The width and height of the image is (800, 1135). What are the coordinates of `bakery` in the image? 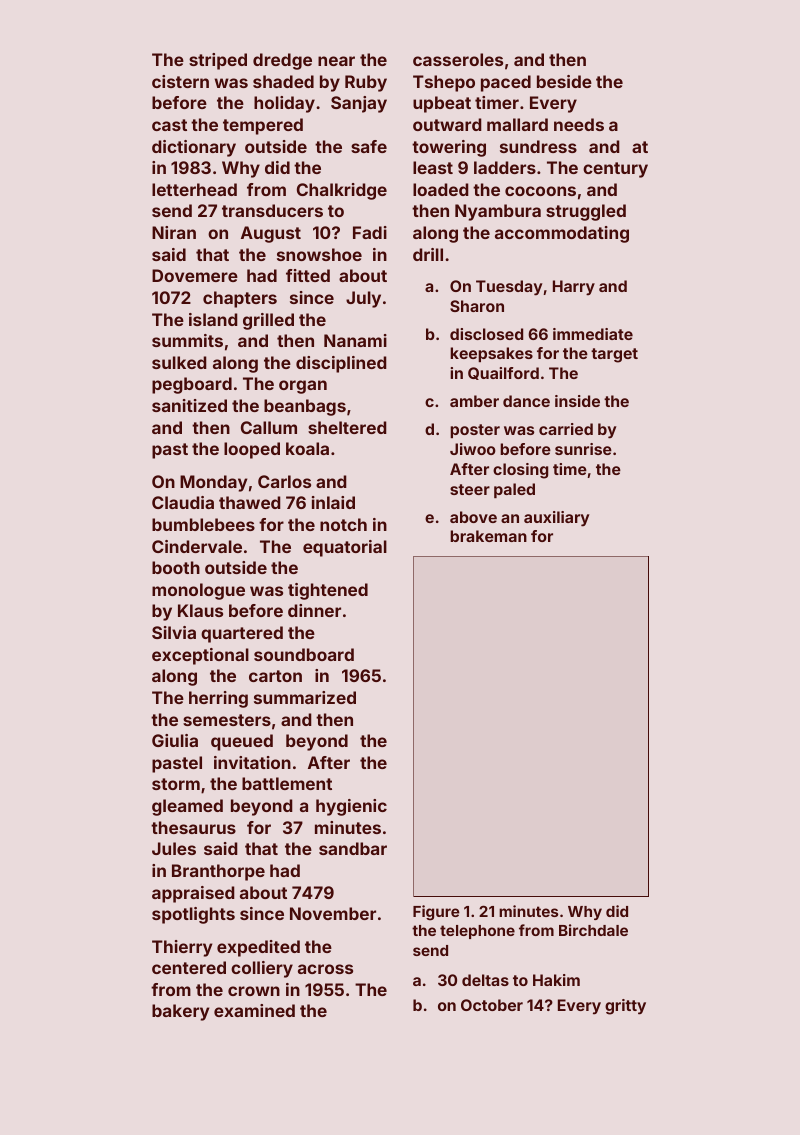 It's located at (180, 1012).
